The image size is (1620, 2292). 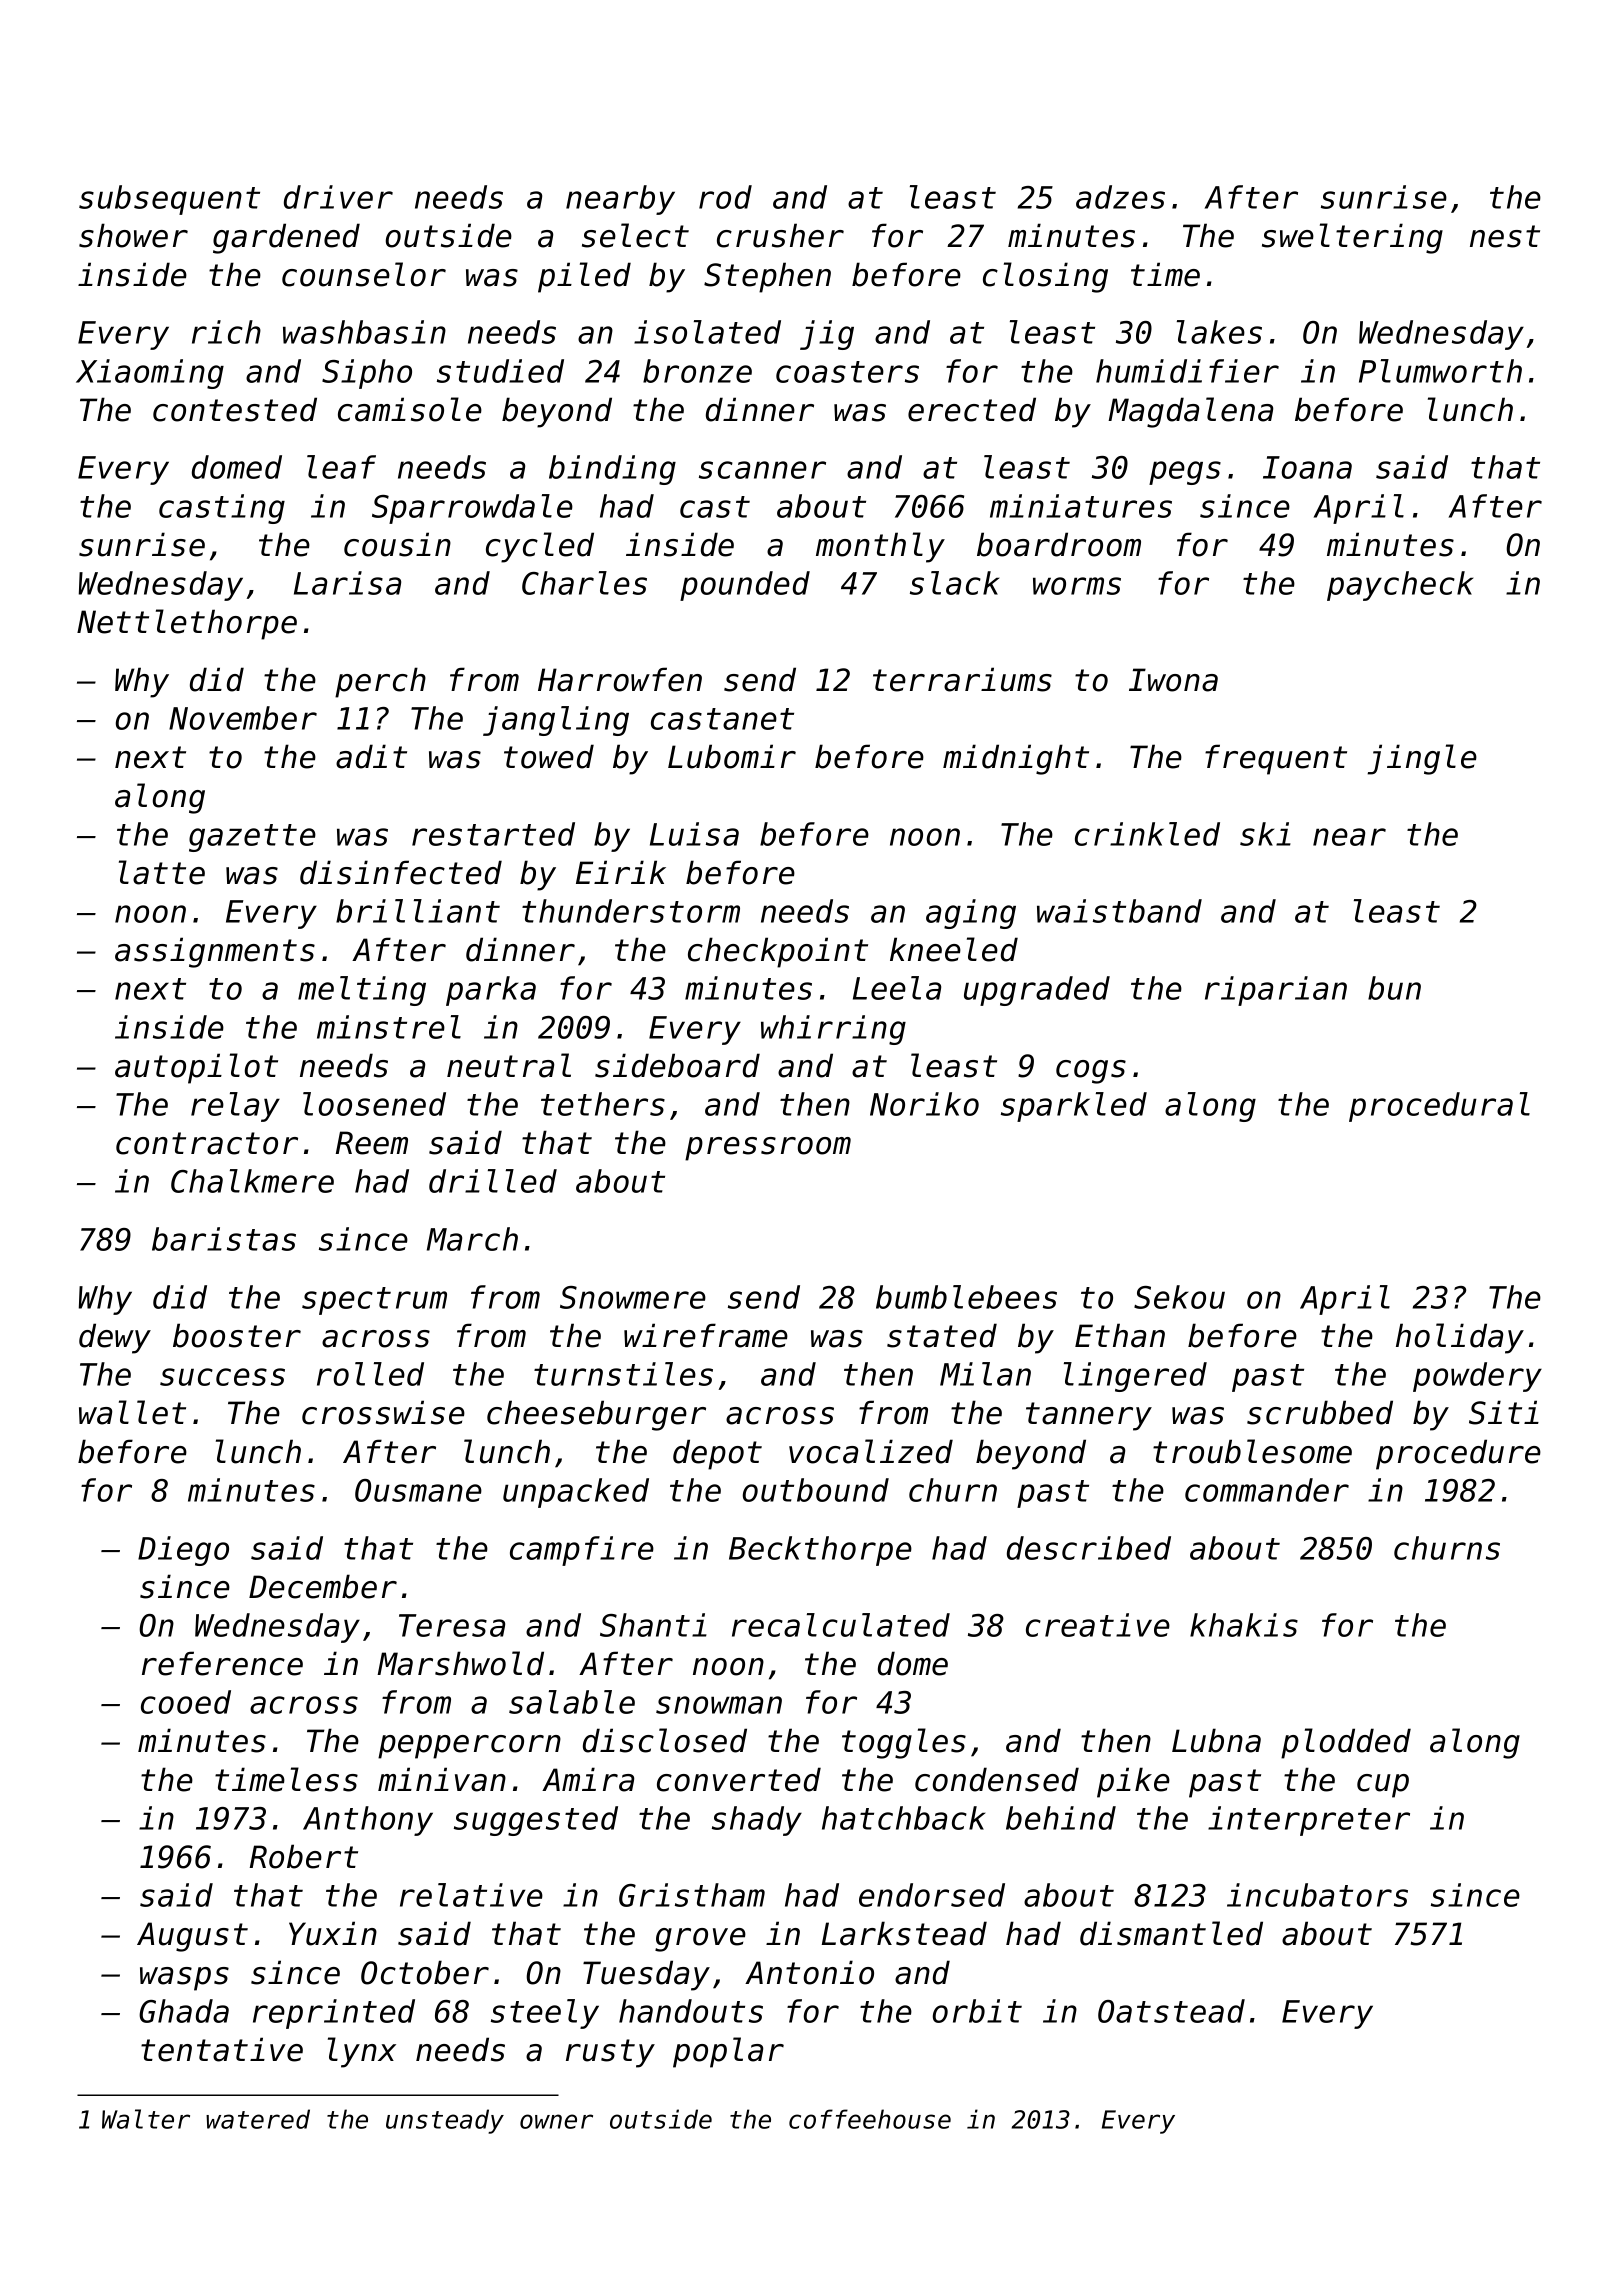 I want to click on Robert, so click(x=304, y=1856).
